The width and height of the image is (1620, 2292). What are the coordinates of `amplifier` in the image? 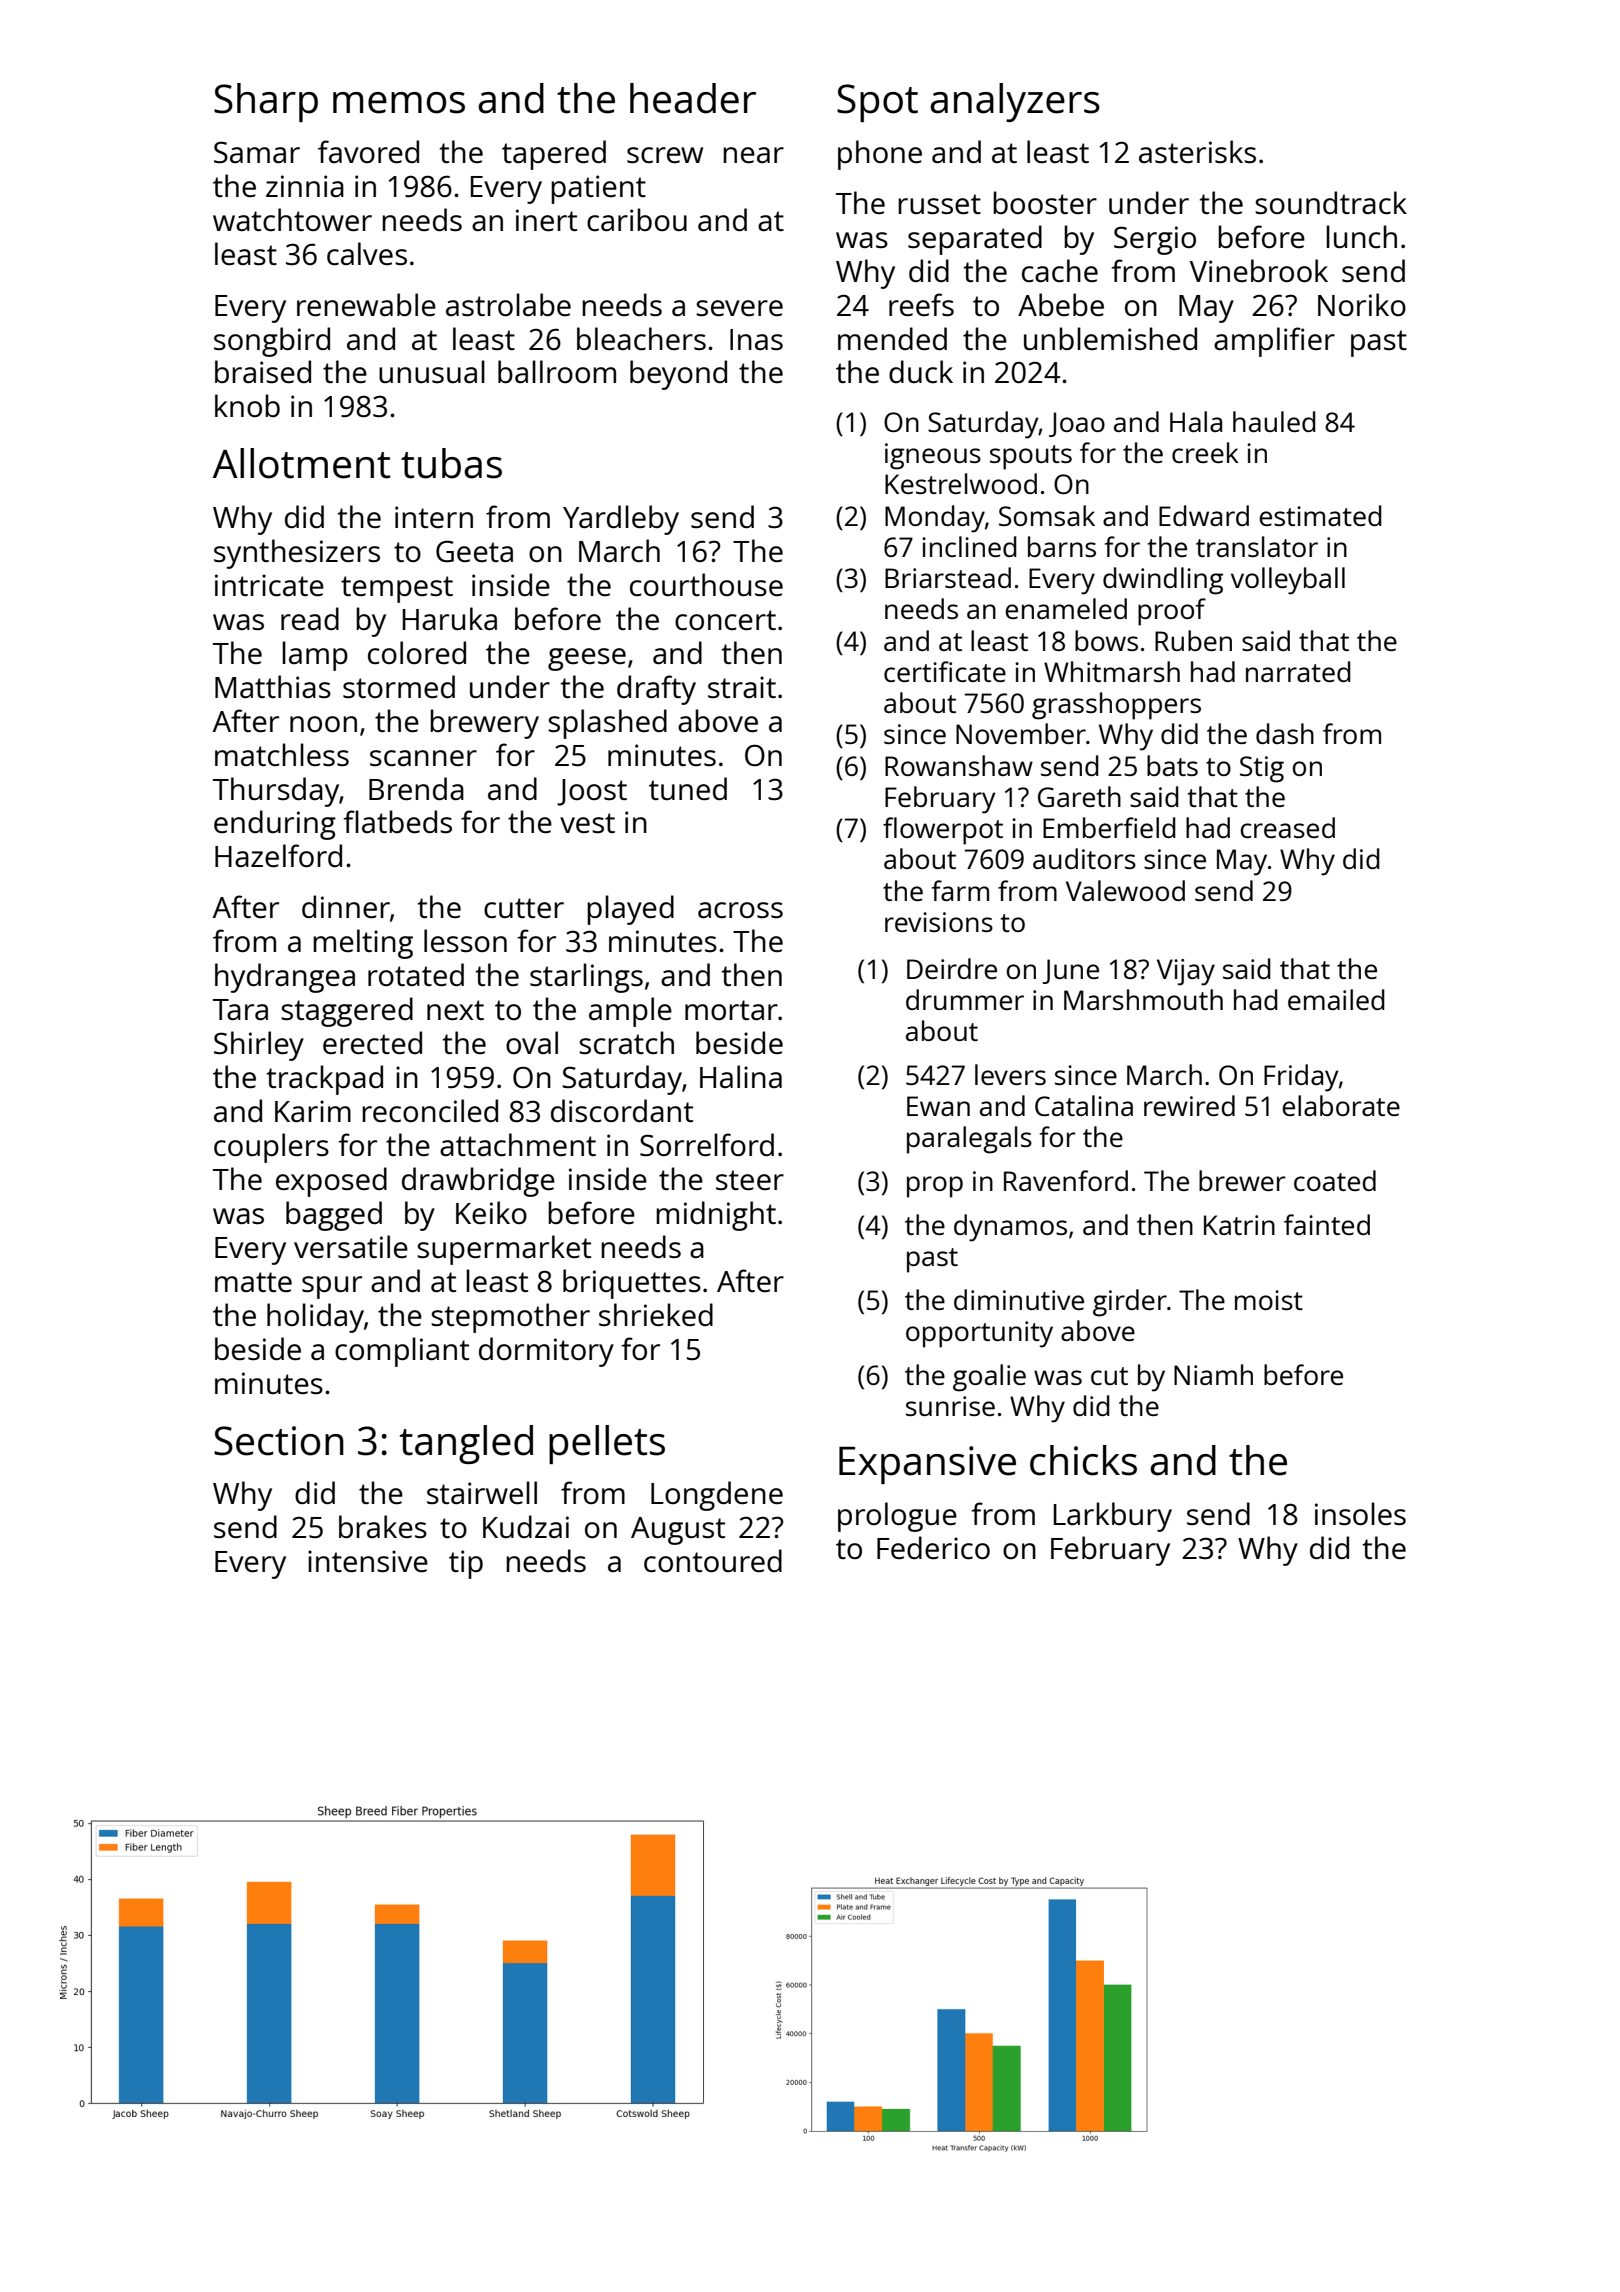 It's located at (1274, 342).
